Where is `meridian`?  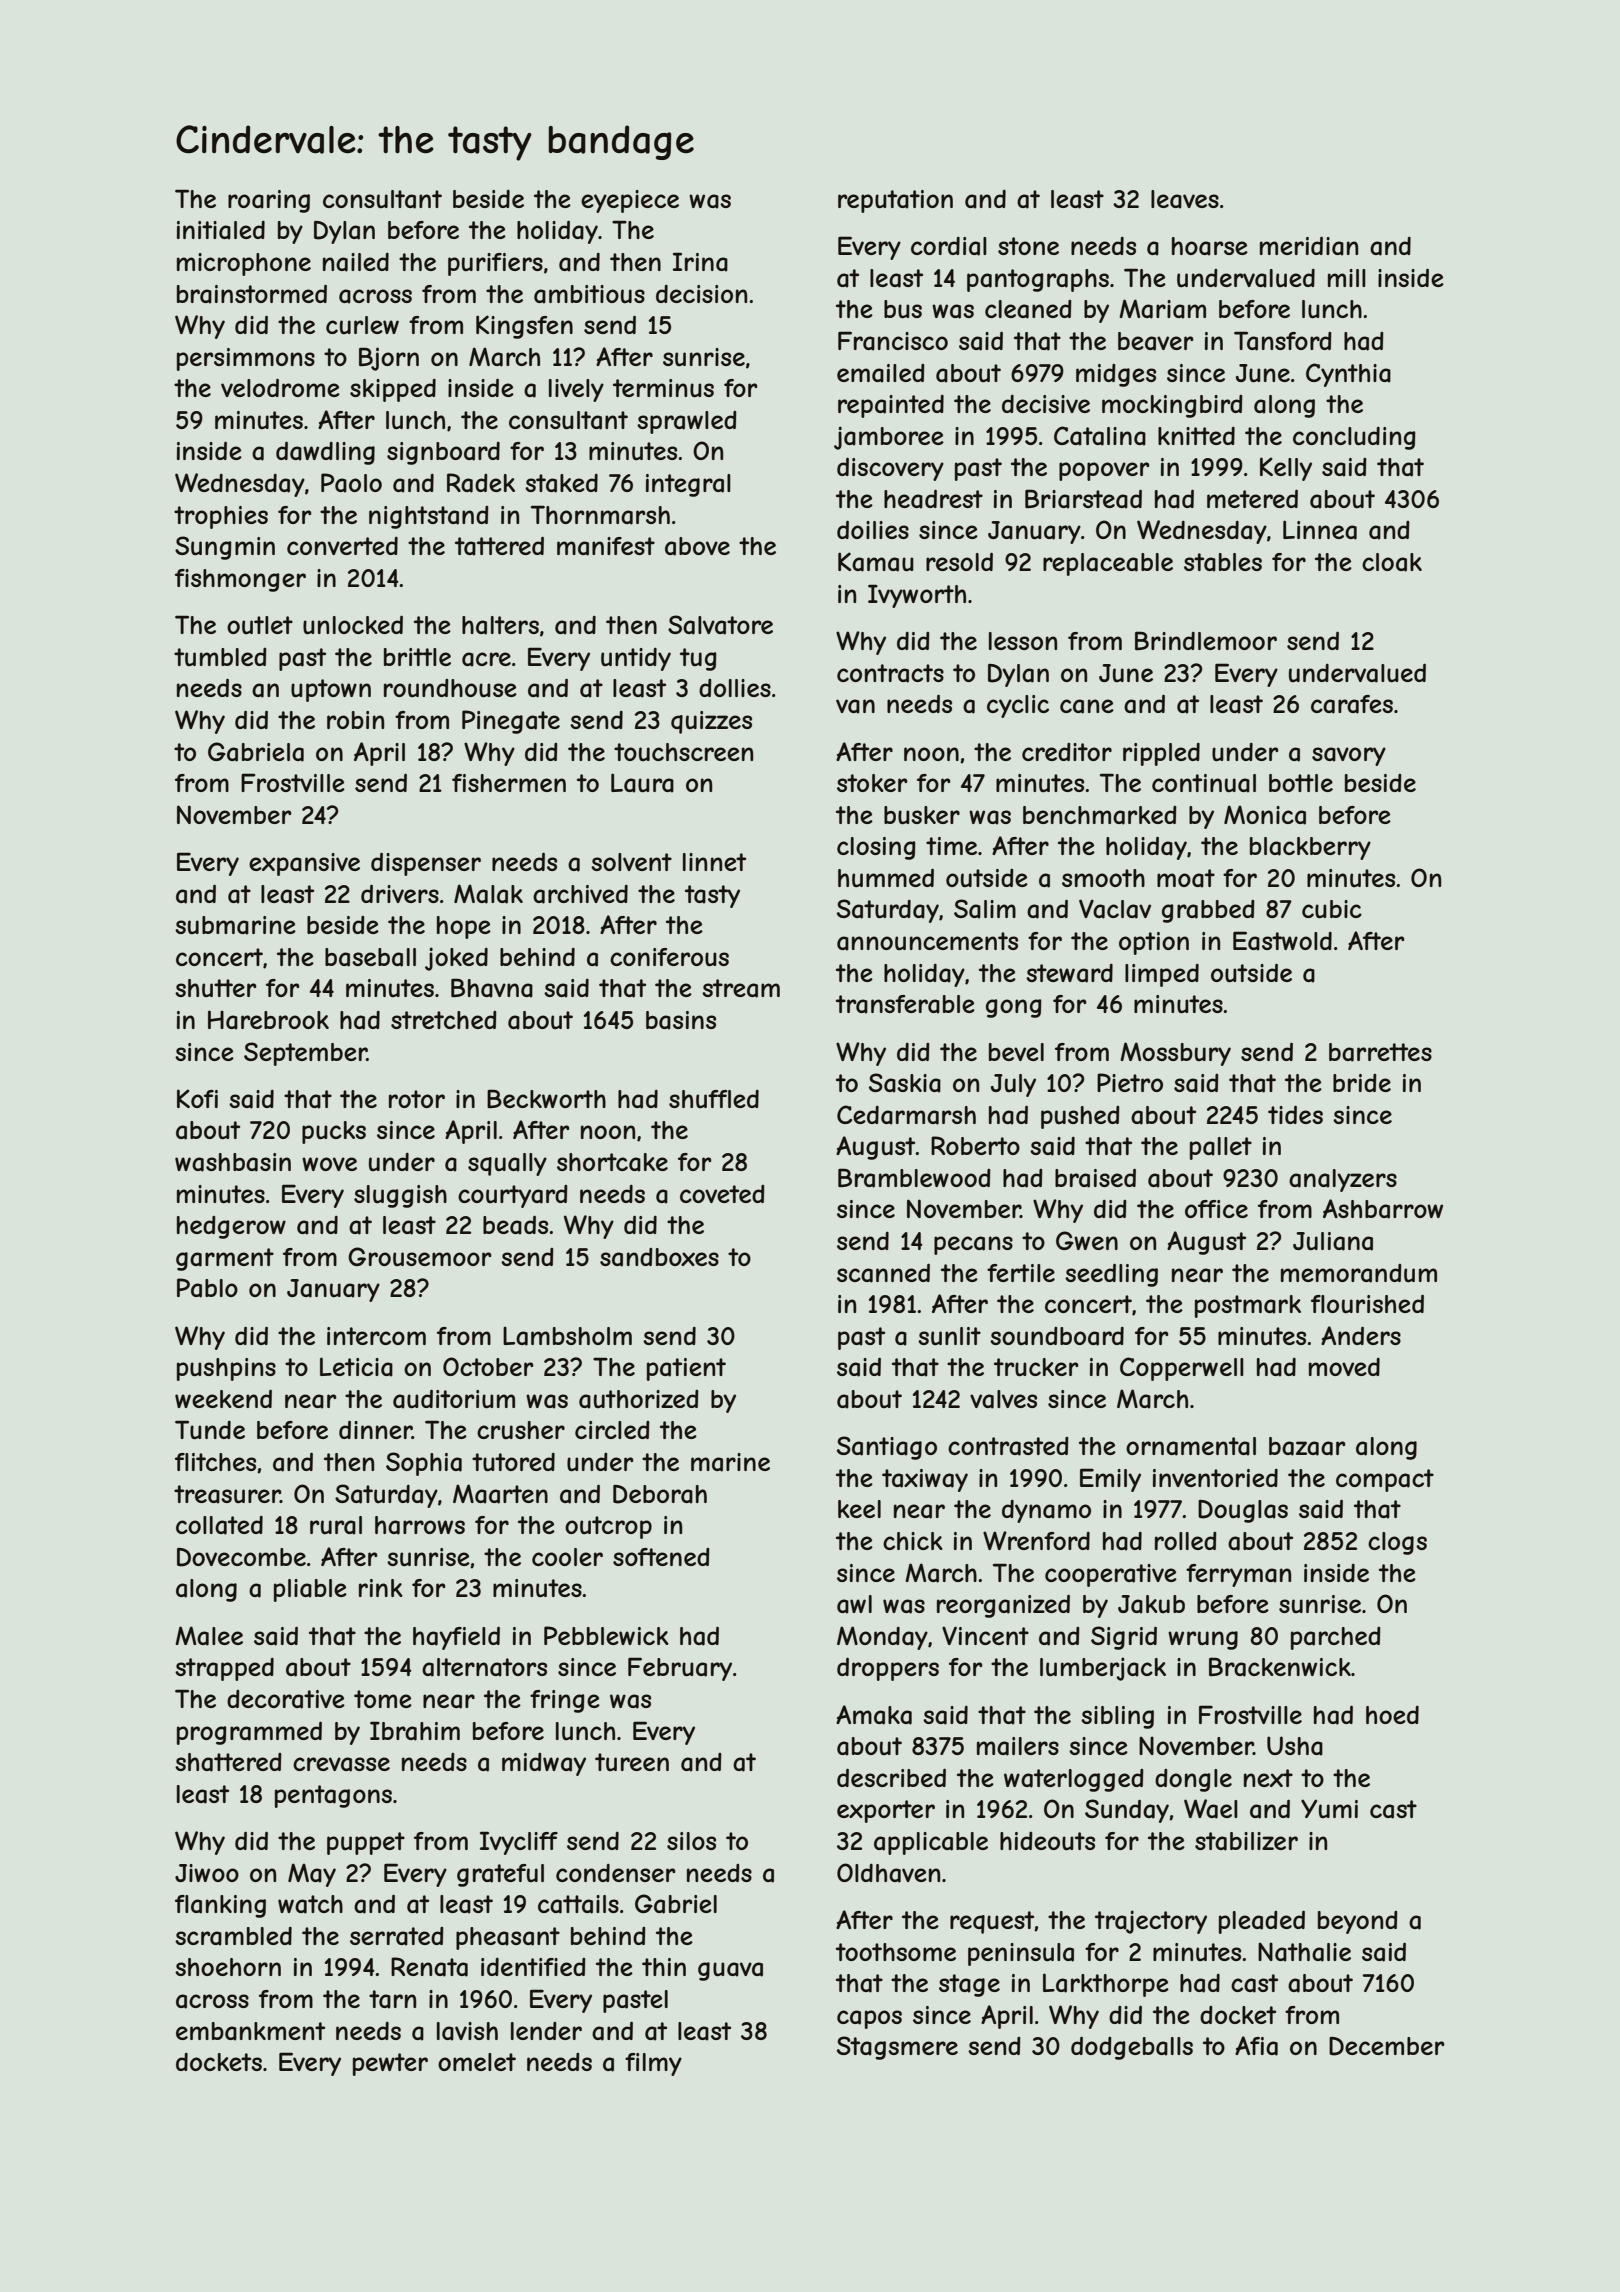 meridian is located at coordinates (1309, 246).
